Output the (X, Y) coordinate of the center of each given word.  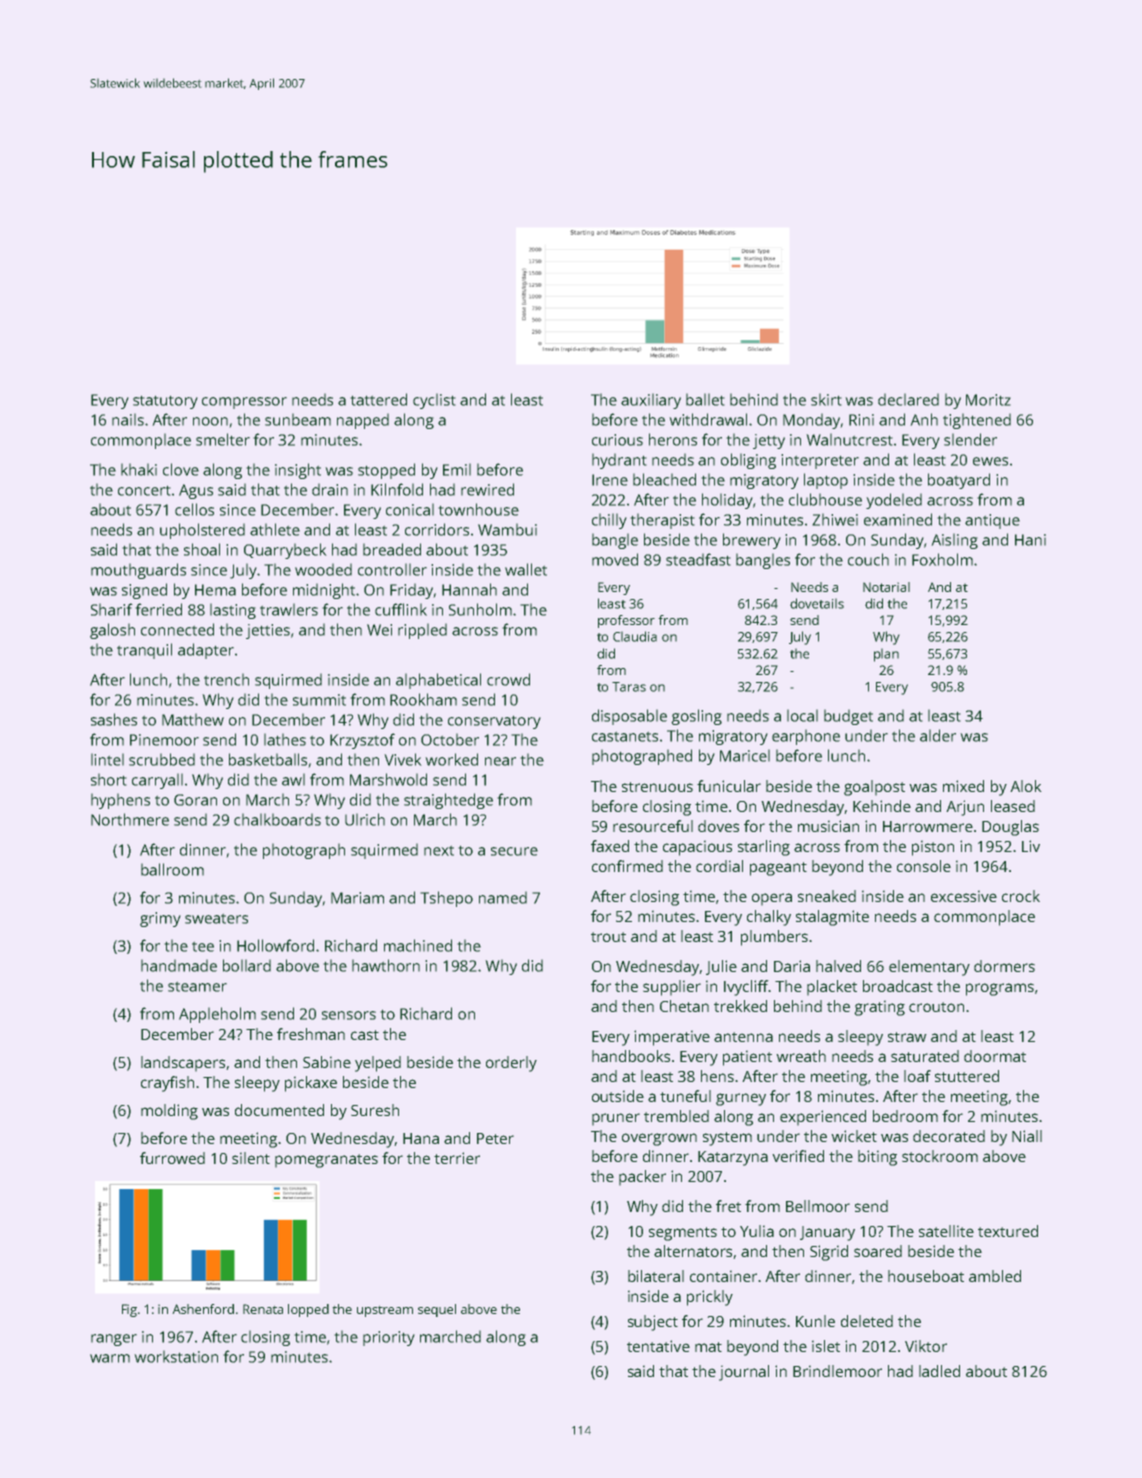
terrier (457, 1158)
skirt (826, 399)
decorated (949, 1136)
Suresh (375, 1110)
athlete (275, 529)
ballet (705, 399)
